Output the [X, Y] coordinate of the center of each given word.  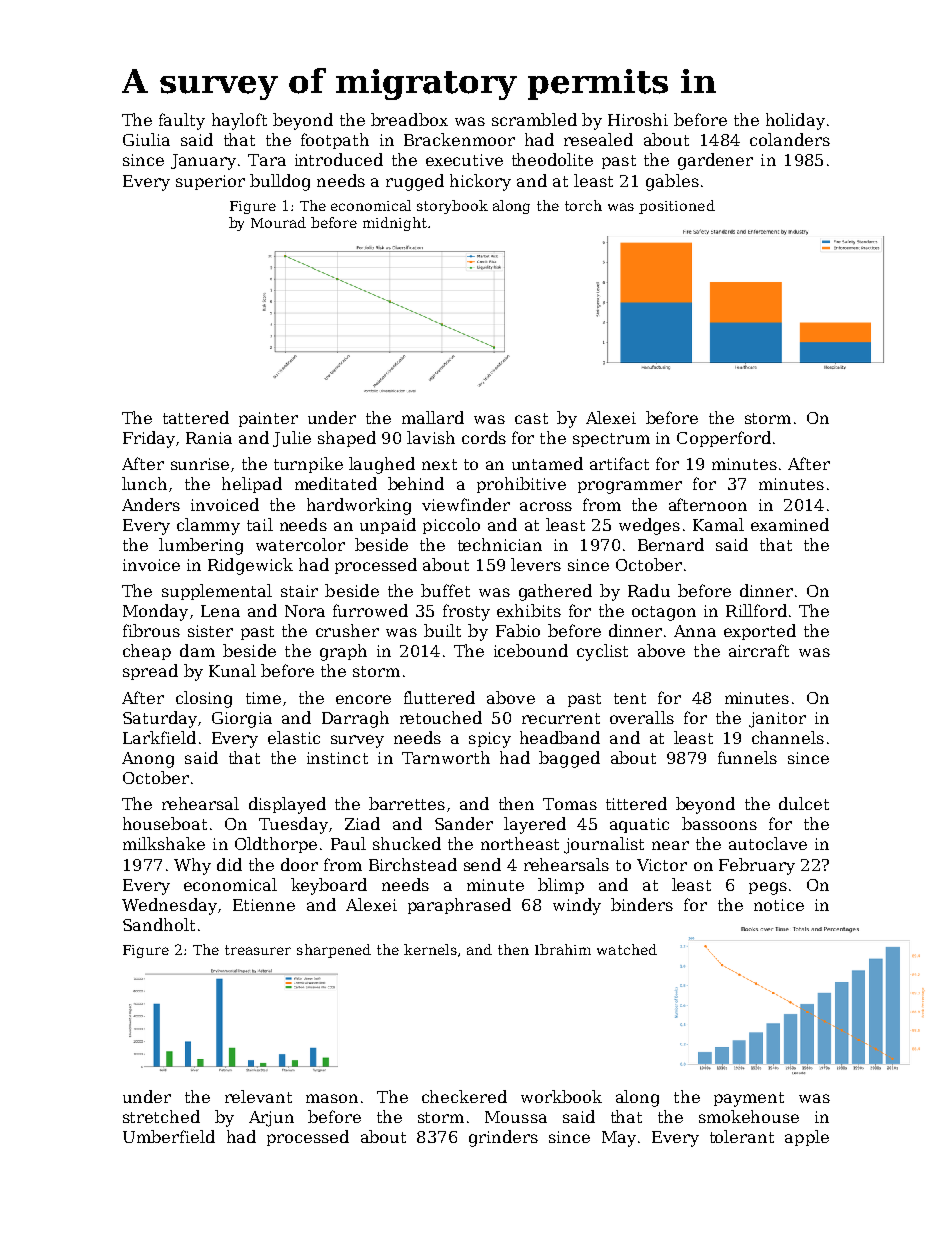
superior [210, 182]
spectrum [611, 440]
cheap [147, 652]
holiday [795, 121]
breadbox [409, 119]
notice [779, 905]
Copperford [724, 439]
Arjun [271, 1119]
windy [577, 906]
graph [343, 652]
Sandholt [159, 924]
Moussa [516, 1117]
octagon [664, 613]
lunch [144, 483]
